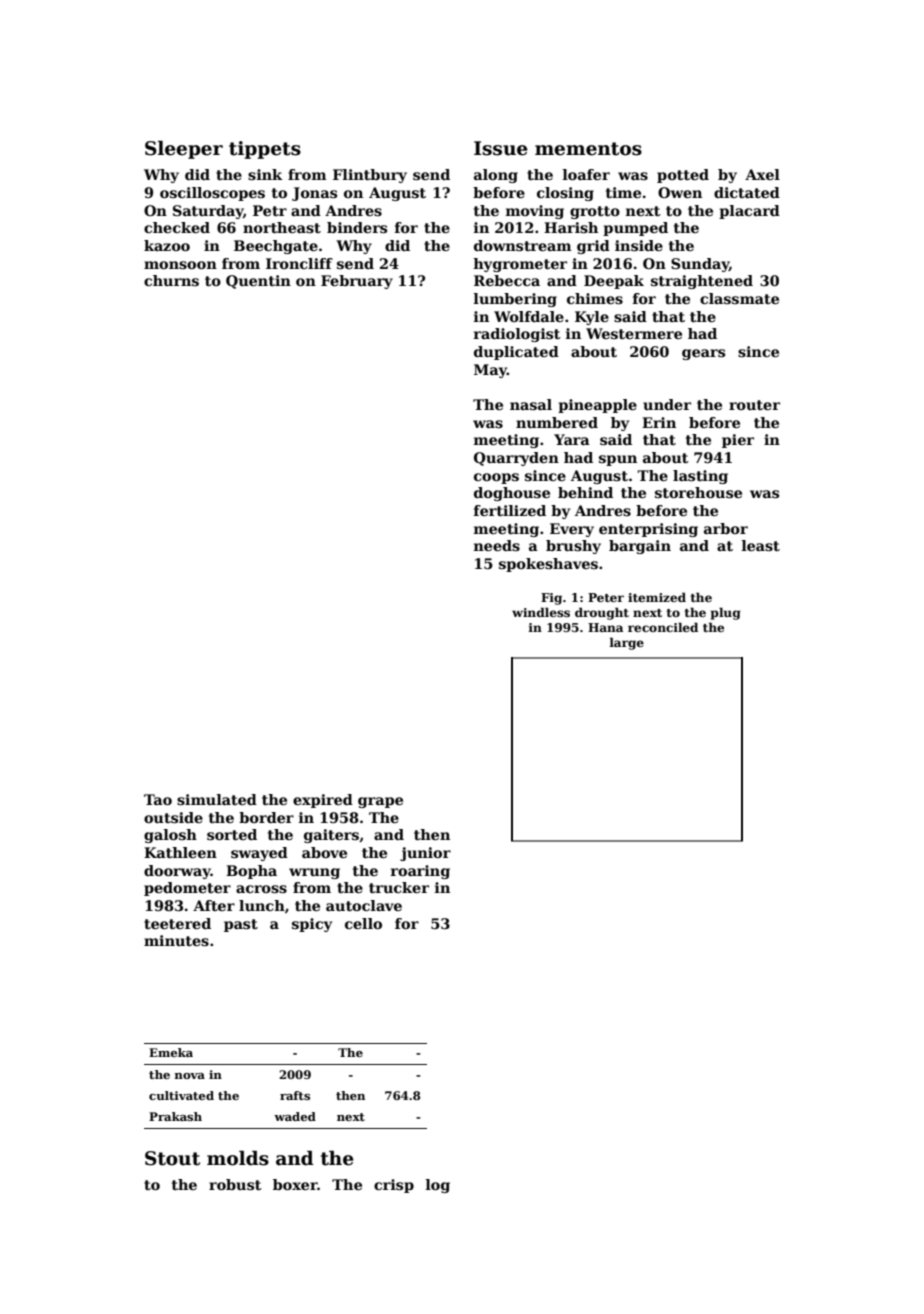 This page has height=1314, width=924. I want to click on potted, so click(683, 176).
